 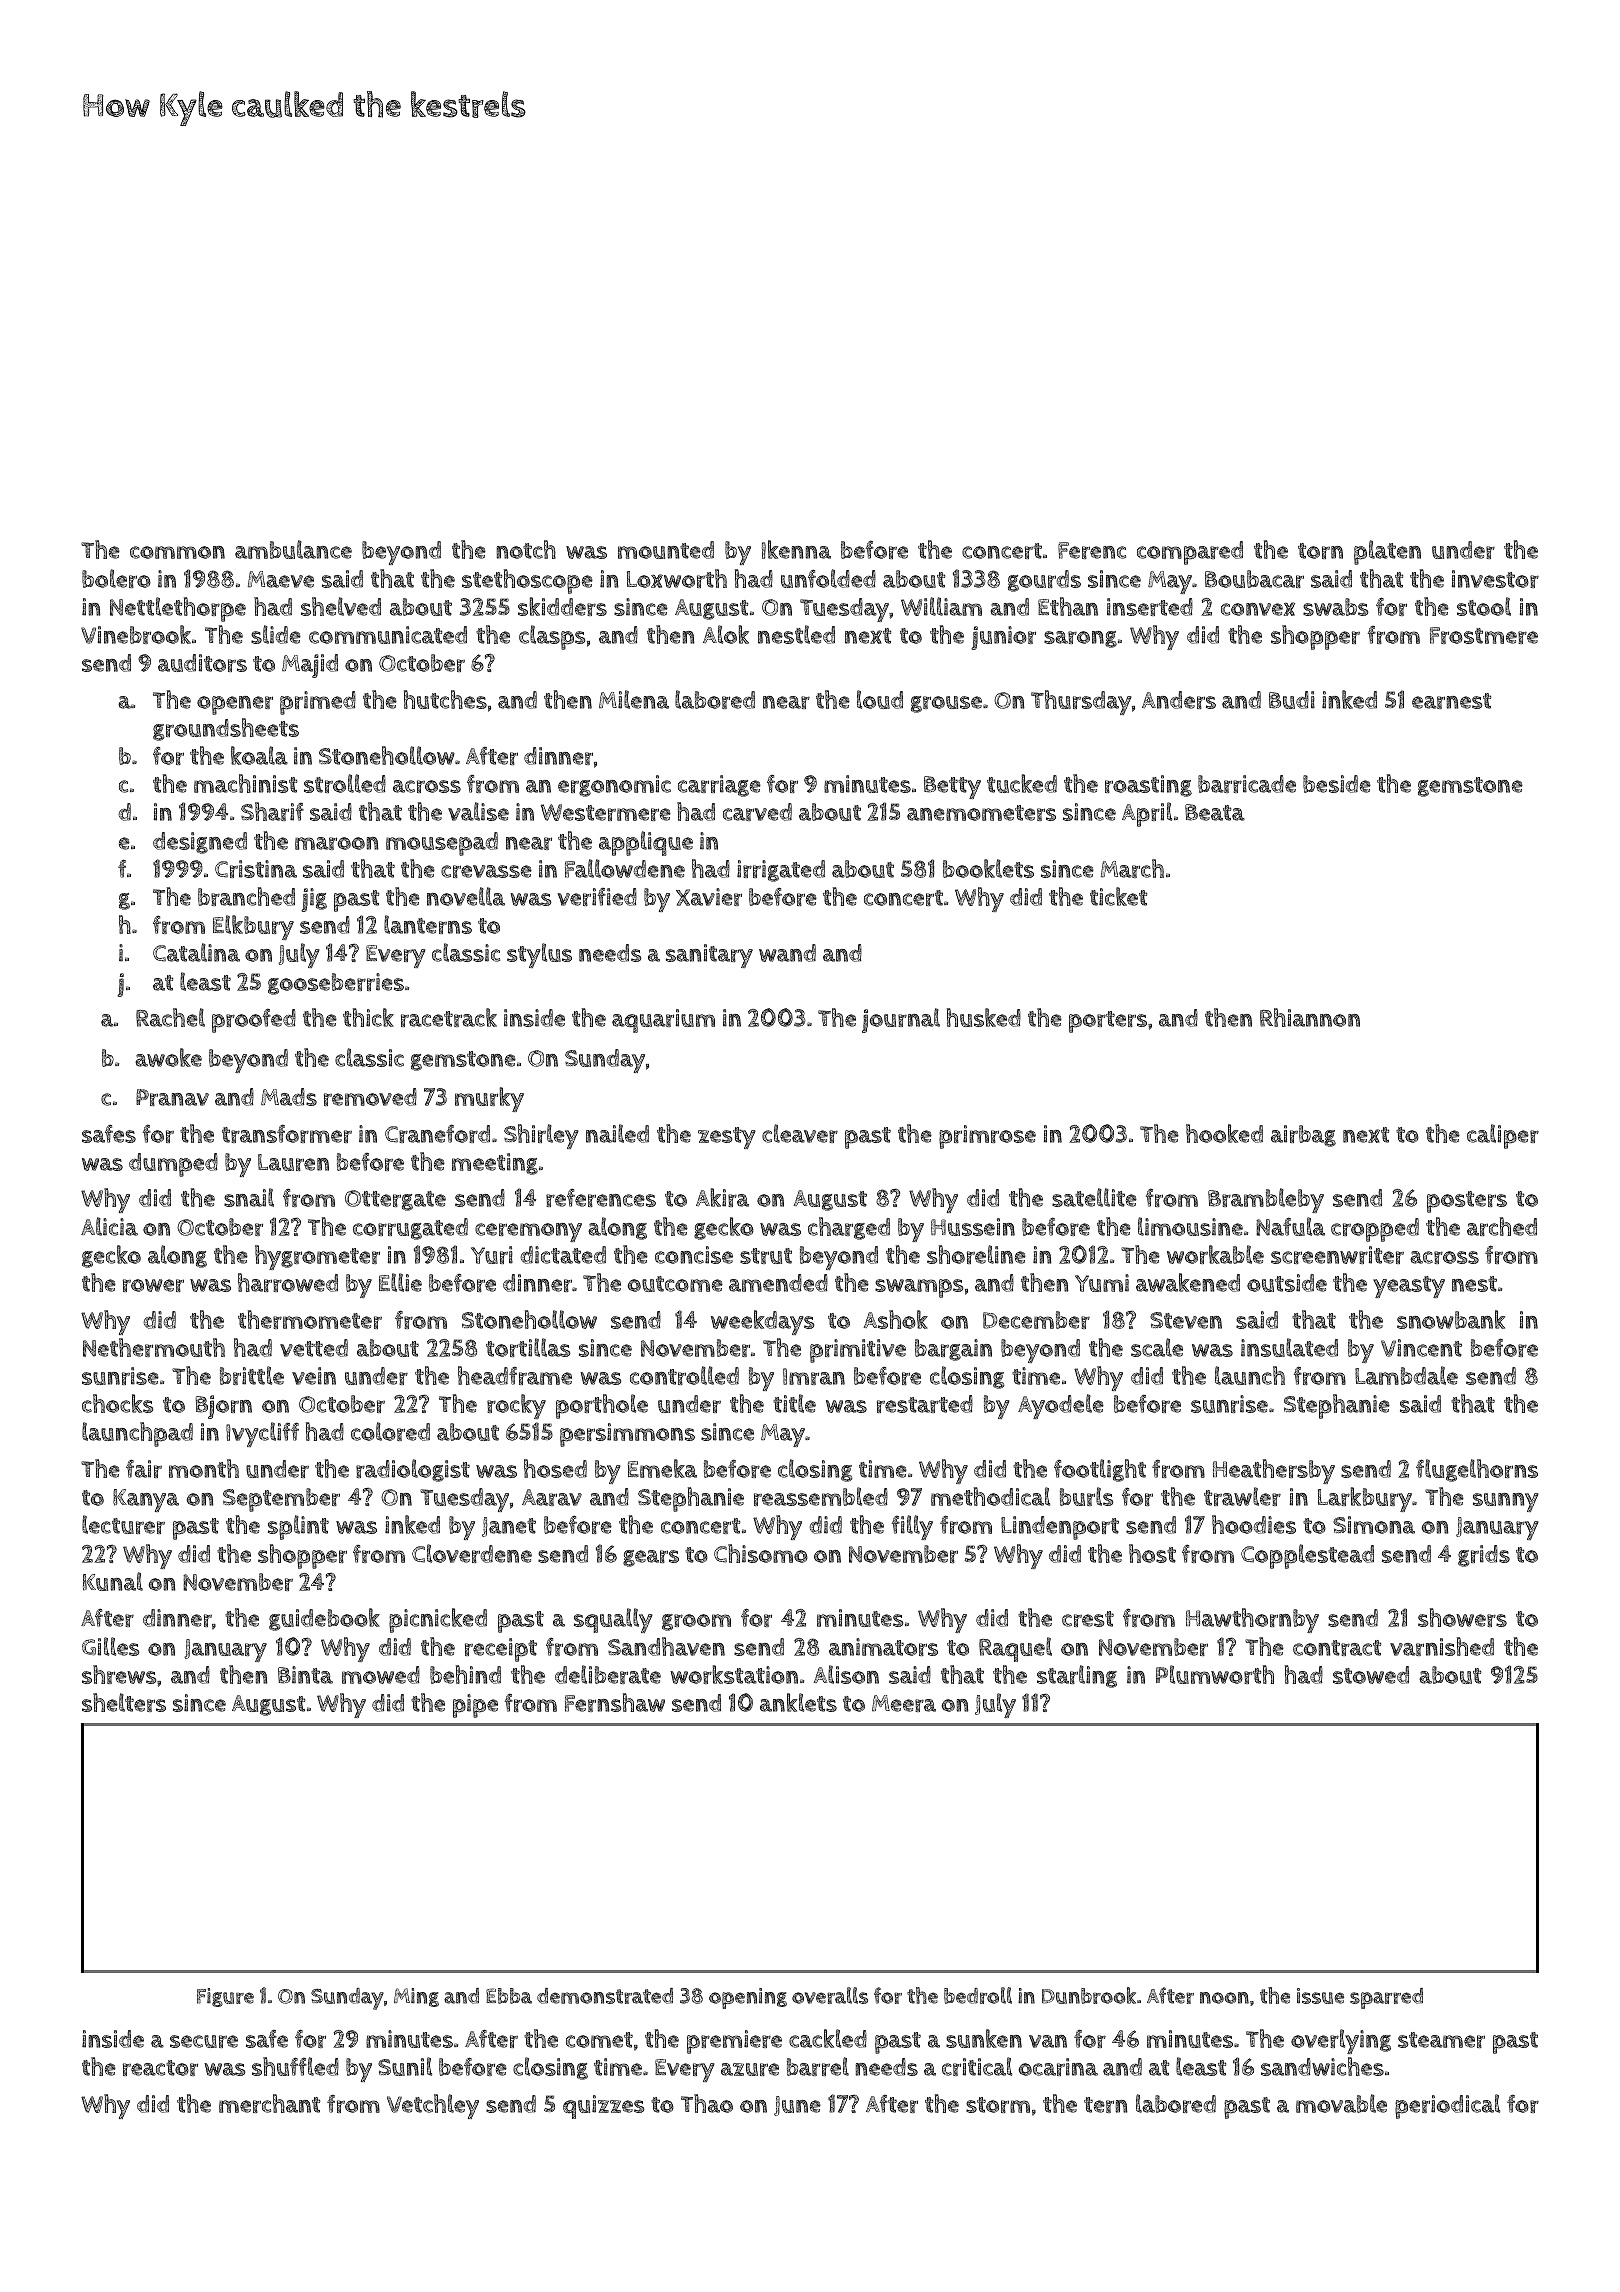 What do you see at coordinates (1060, 1528) in the screenshot?
I see `Lindenport` at bounding box center [1060, 1528].
